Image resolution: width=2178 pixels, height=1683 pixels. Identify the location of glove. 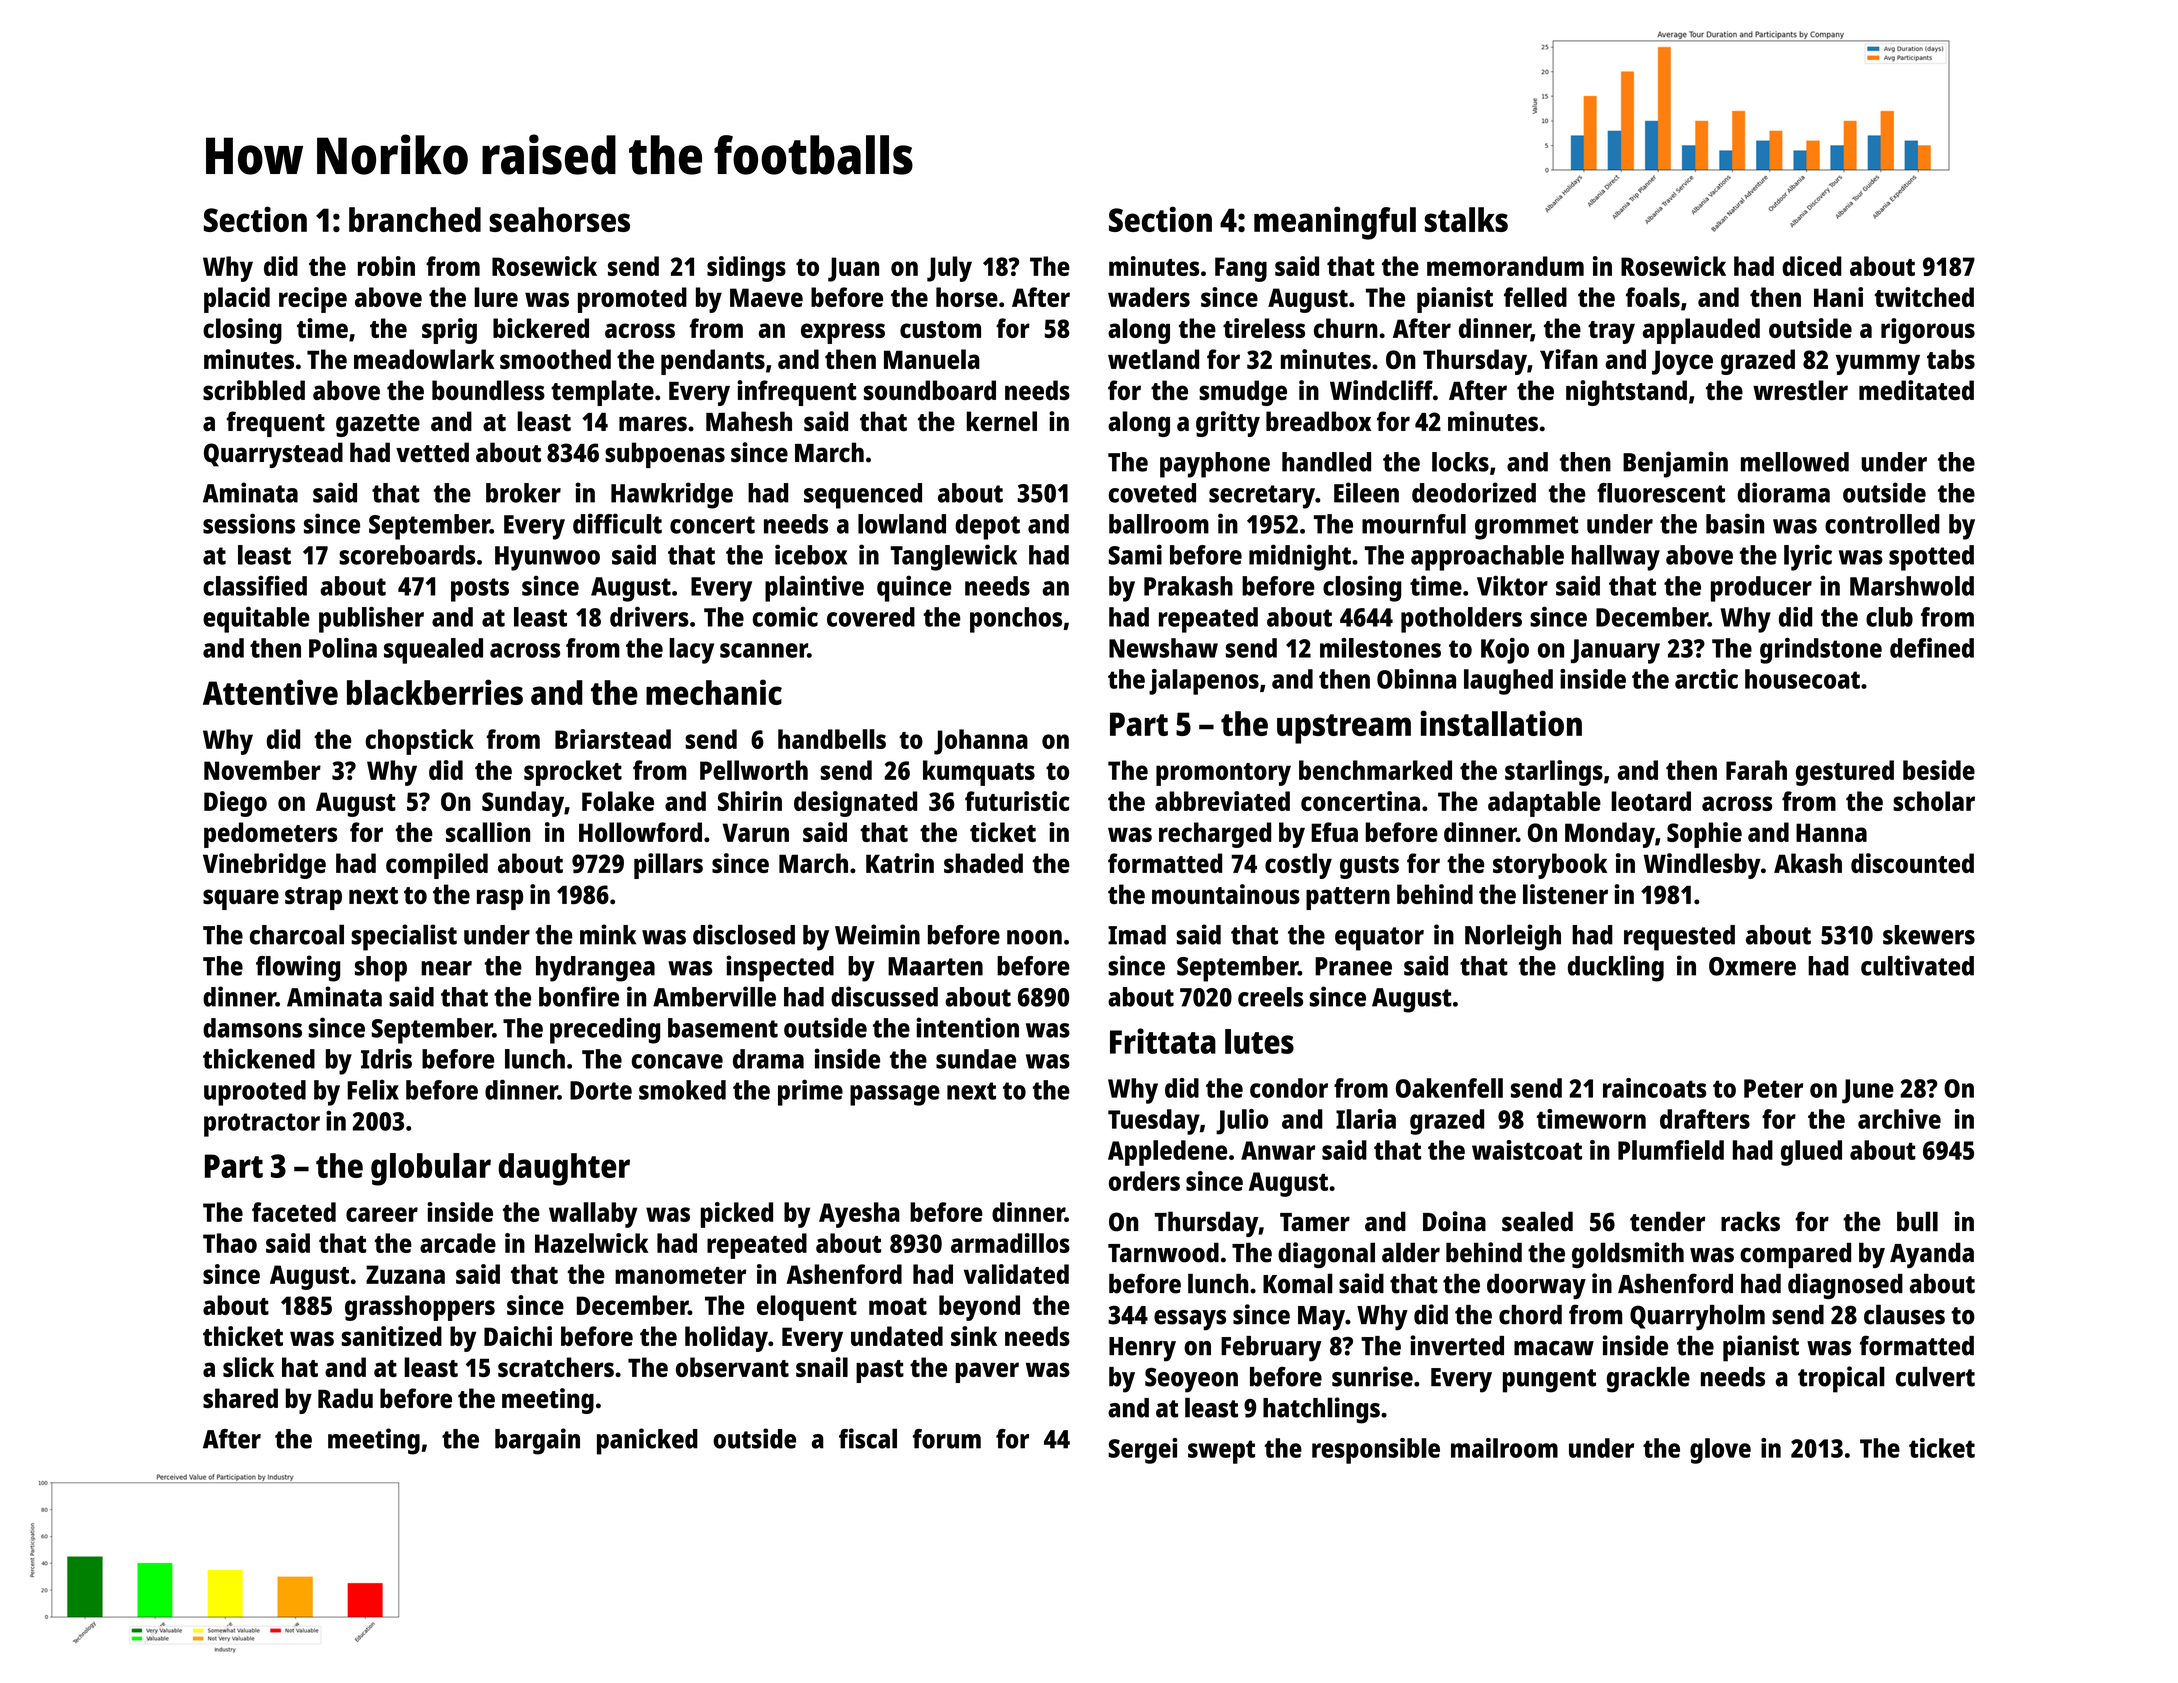
(1720, 1451).
